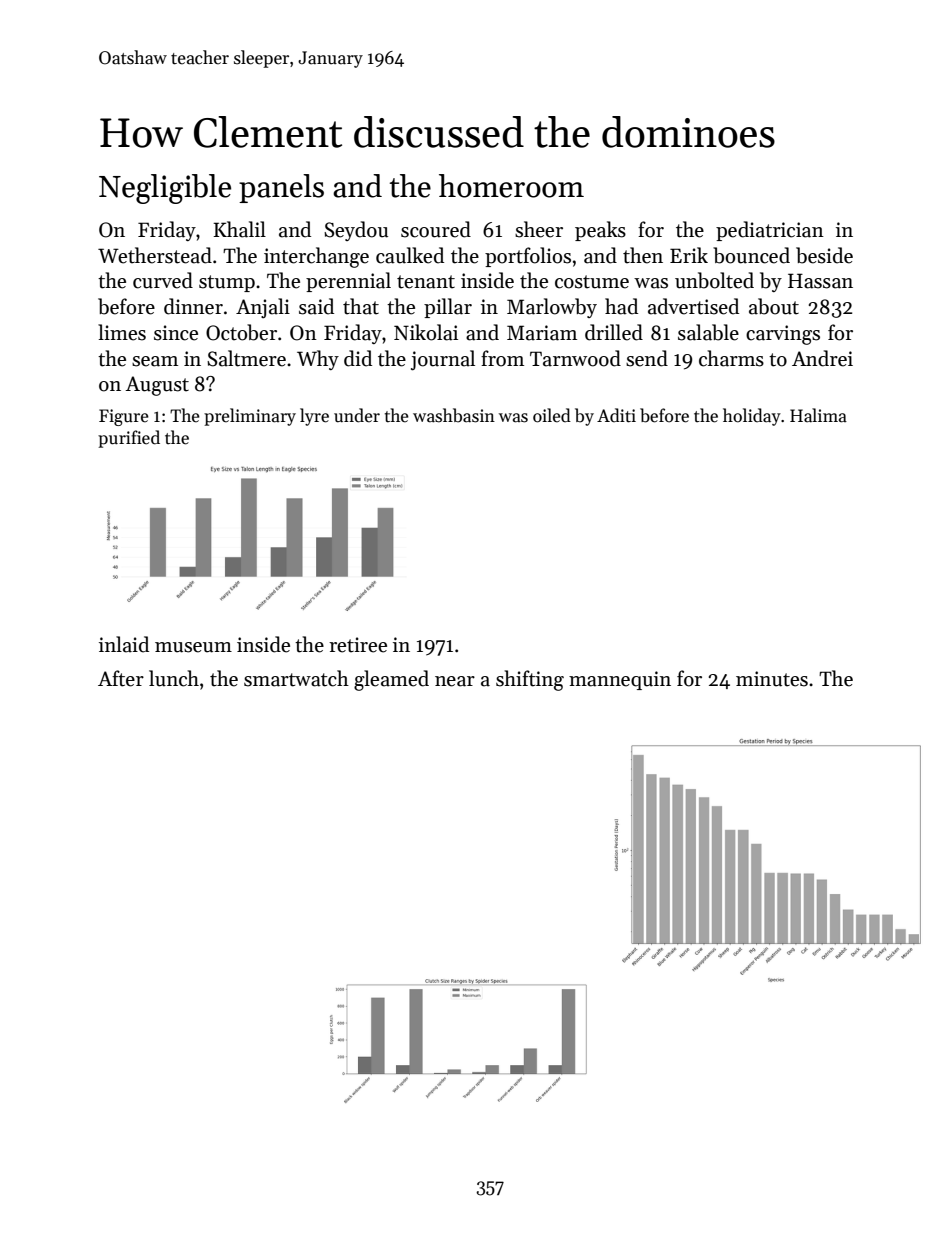 The height and width of the screenshot is (1233, 952). I want to click on Halima, so click(818, 415).
